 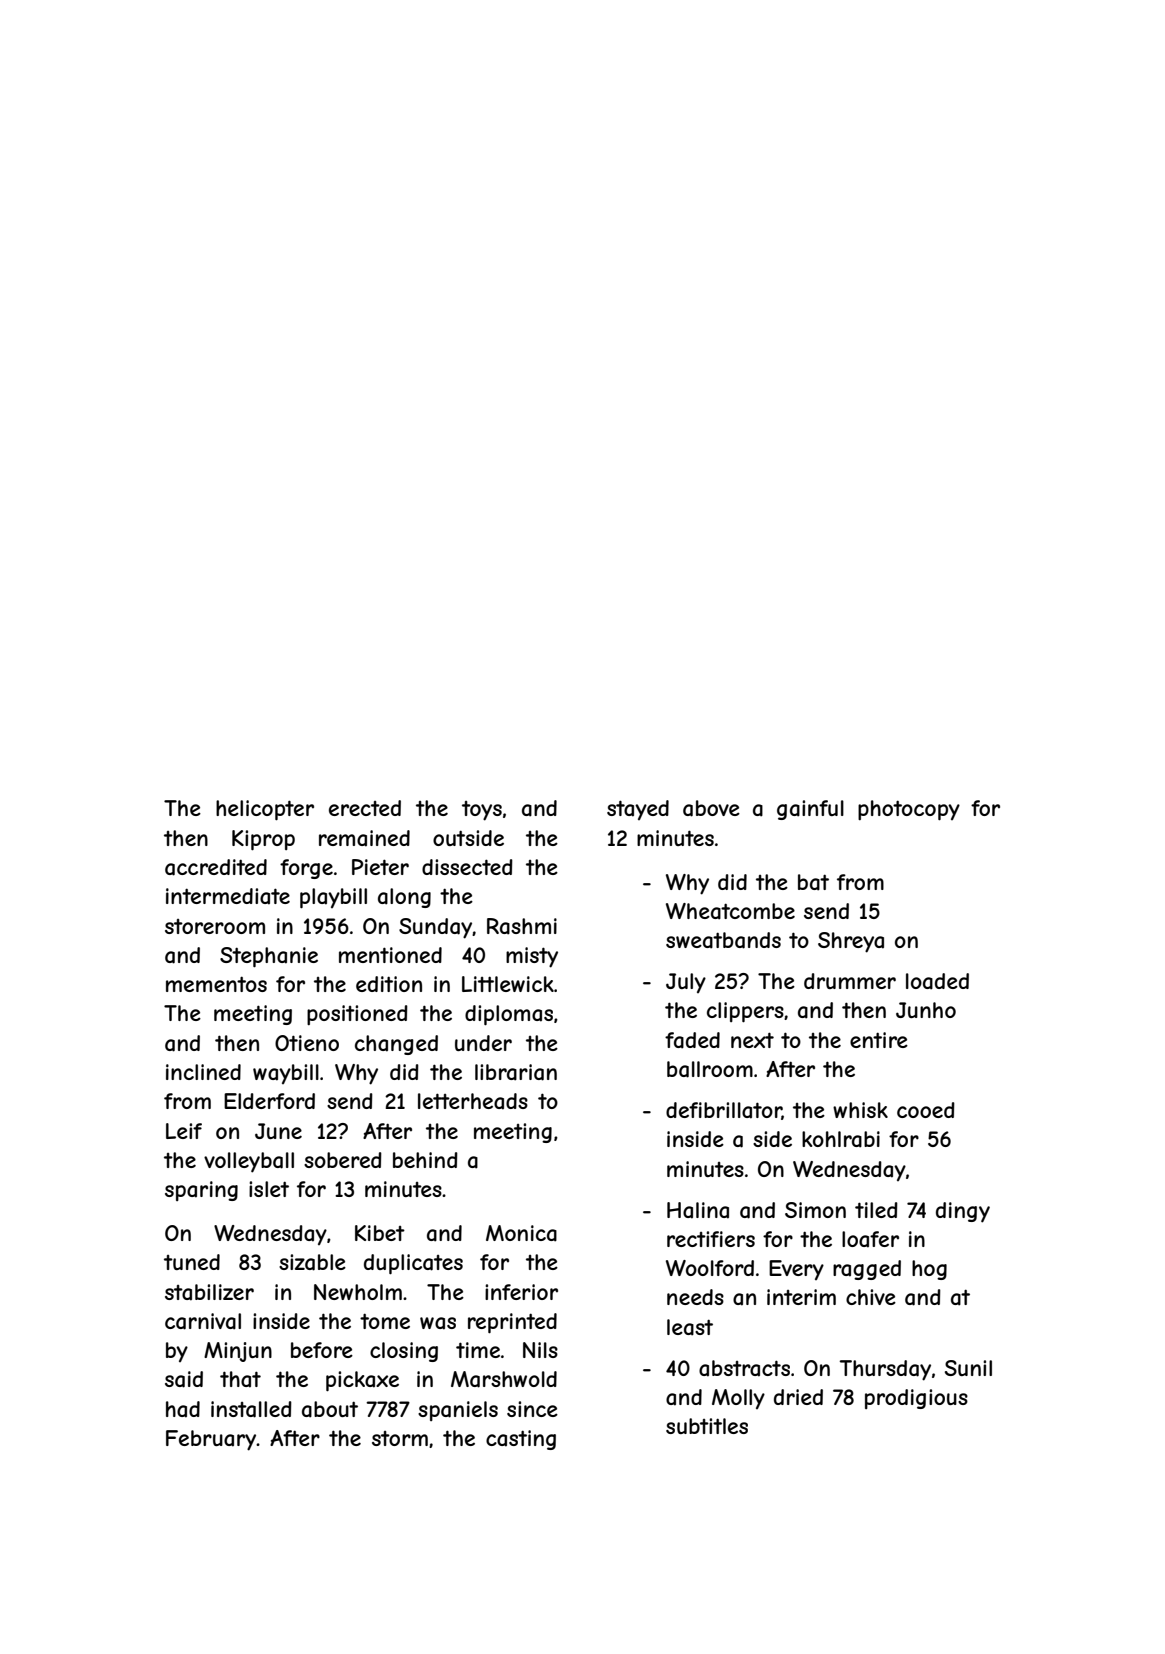 What do you see at coordinates (909, 810) in the screenshot?
I see `photocopy` at bounding box center [909, 810].
